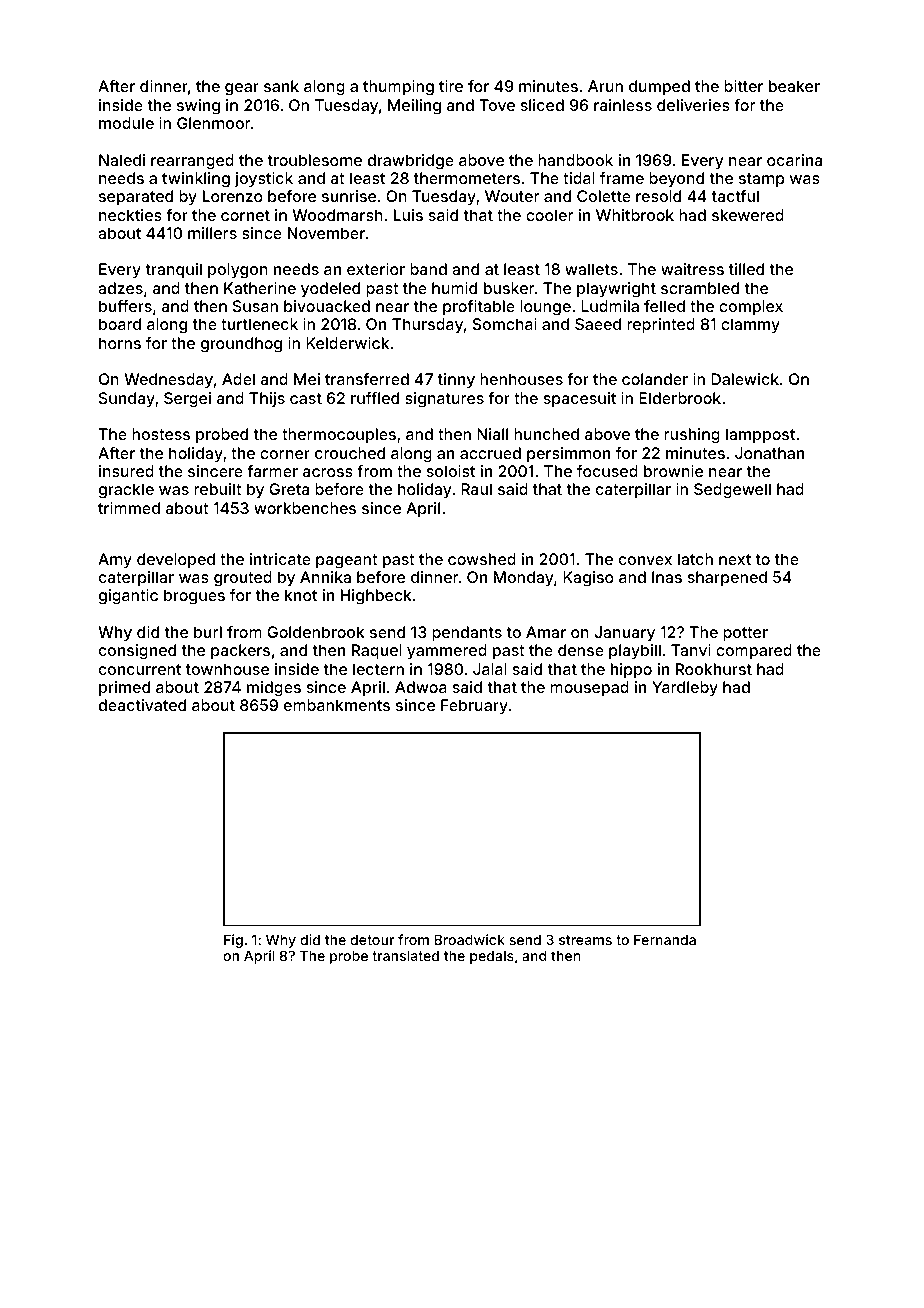 The height and width of the page is (1308, 924). I want to click on detour, so click(372, 939).
